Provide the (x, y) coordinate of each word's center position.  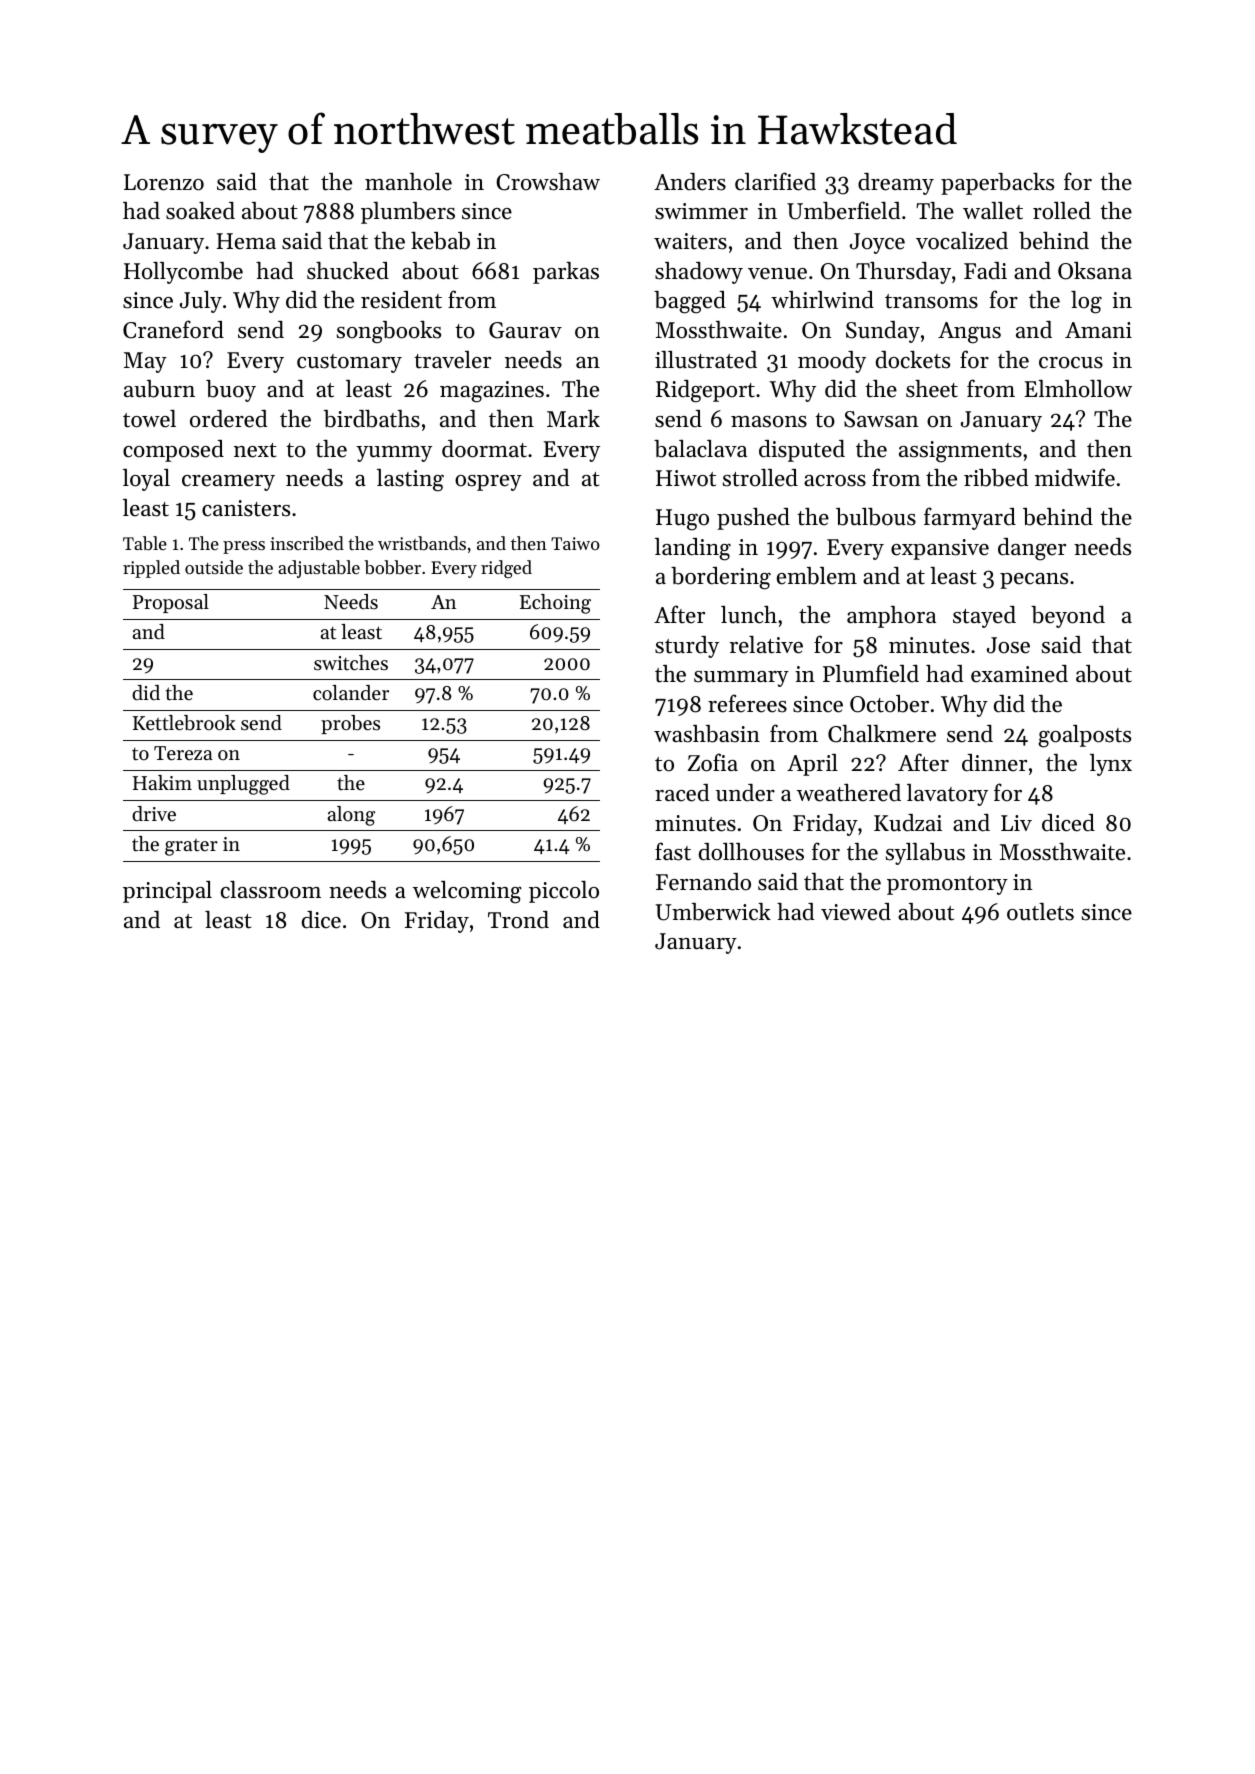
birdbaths (372, 419)
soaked (200, 211)
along (351, 816)
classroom (271, 890)
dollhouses (751, 852)
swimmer (701, 211)
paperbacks (997, 184)
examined (1019, 674)
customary (349, 363)
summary (741, 679)
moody (832, 362)
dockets (913, 360)
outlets (1040, 912)
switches (351, 663)
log (1086, 302)
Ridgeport (705, 391)
